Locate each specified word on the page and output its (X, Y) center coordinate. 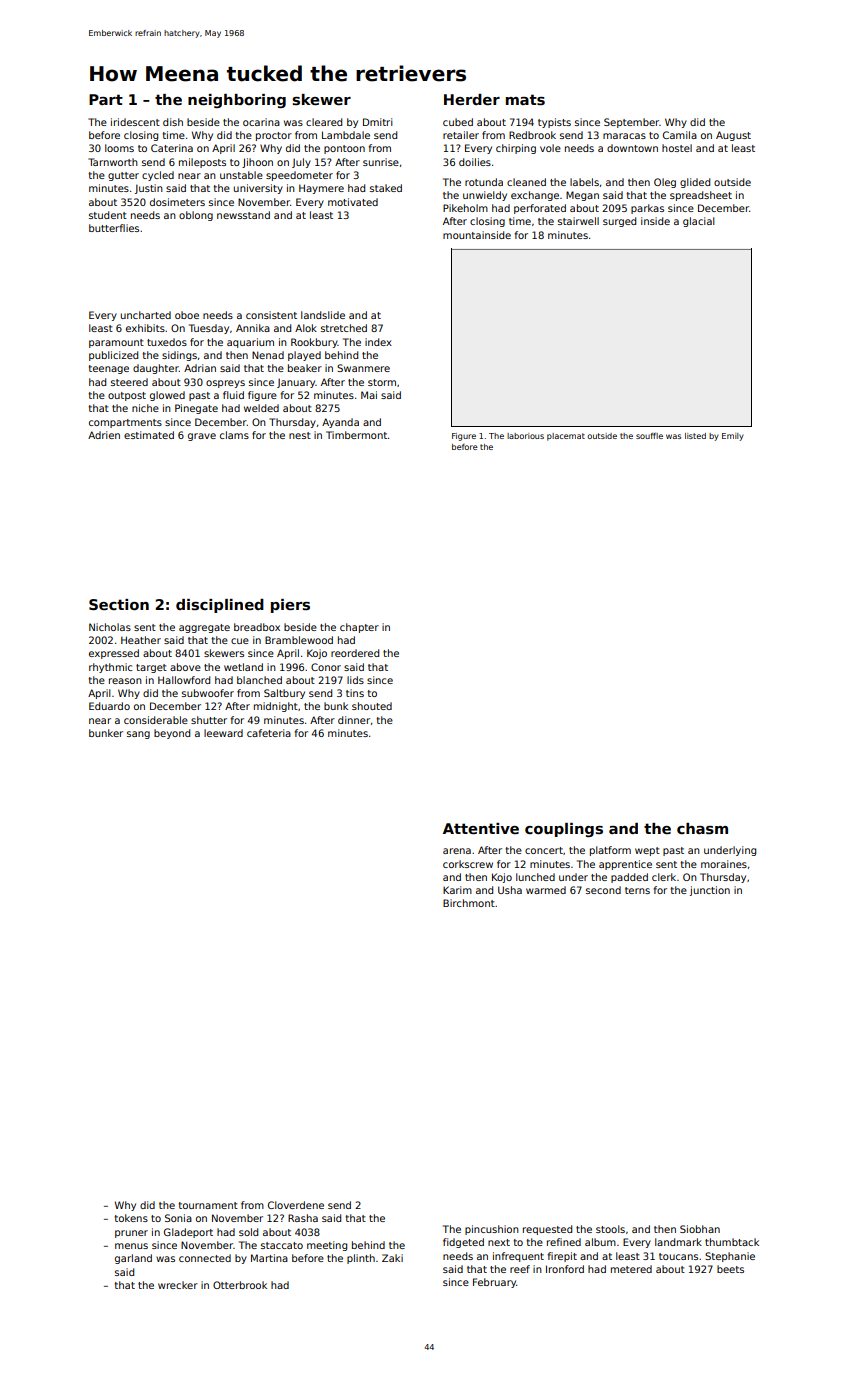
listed (695, 436)
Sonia (178, 1218)
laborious (525, 436)
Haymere (321, 189)
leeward (223, 733)
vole (550, 148)
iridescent (135, 122)
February (494, 1283)
